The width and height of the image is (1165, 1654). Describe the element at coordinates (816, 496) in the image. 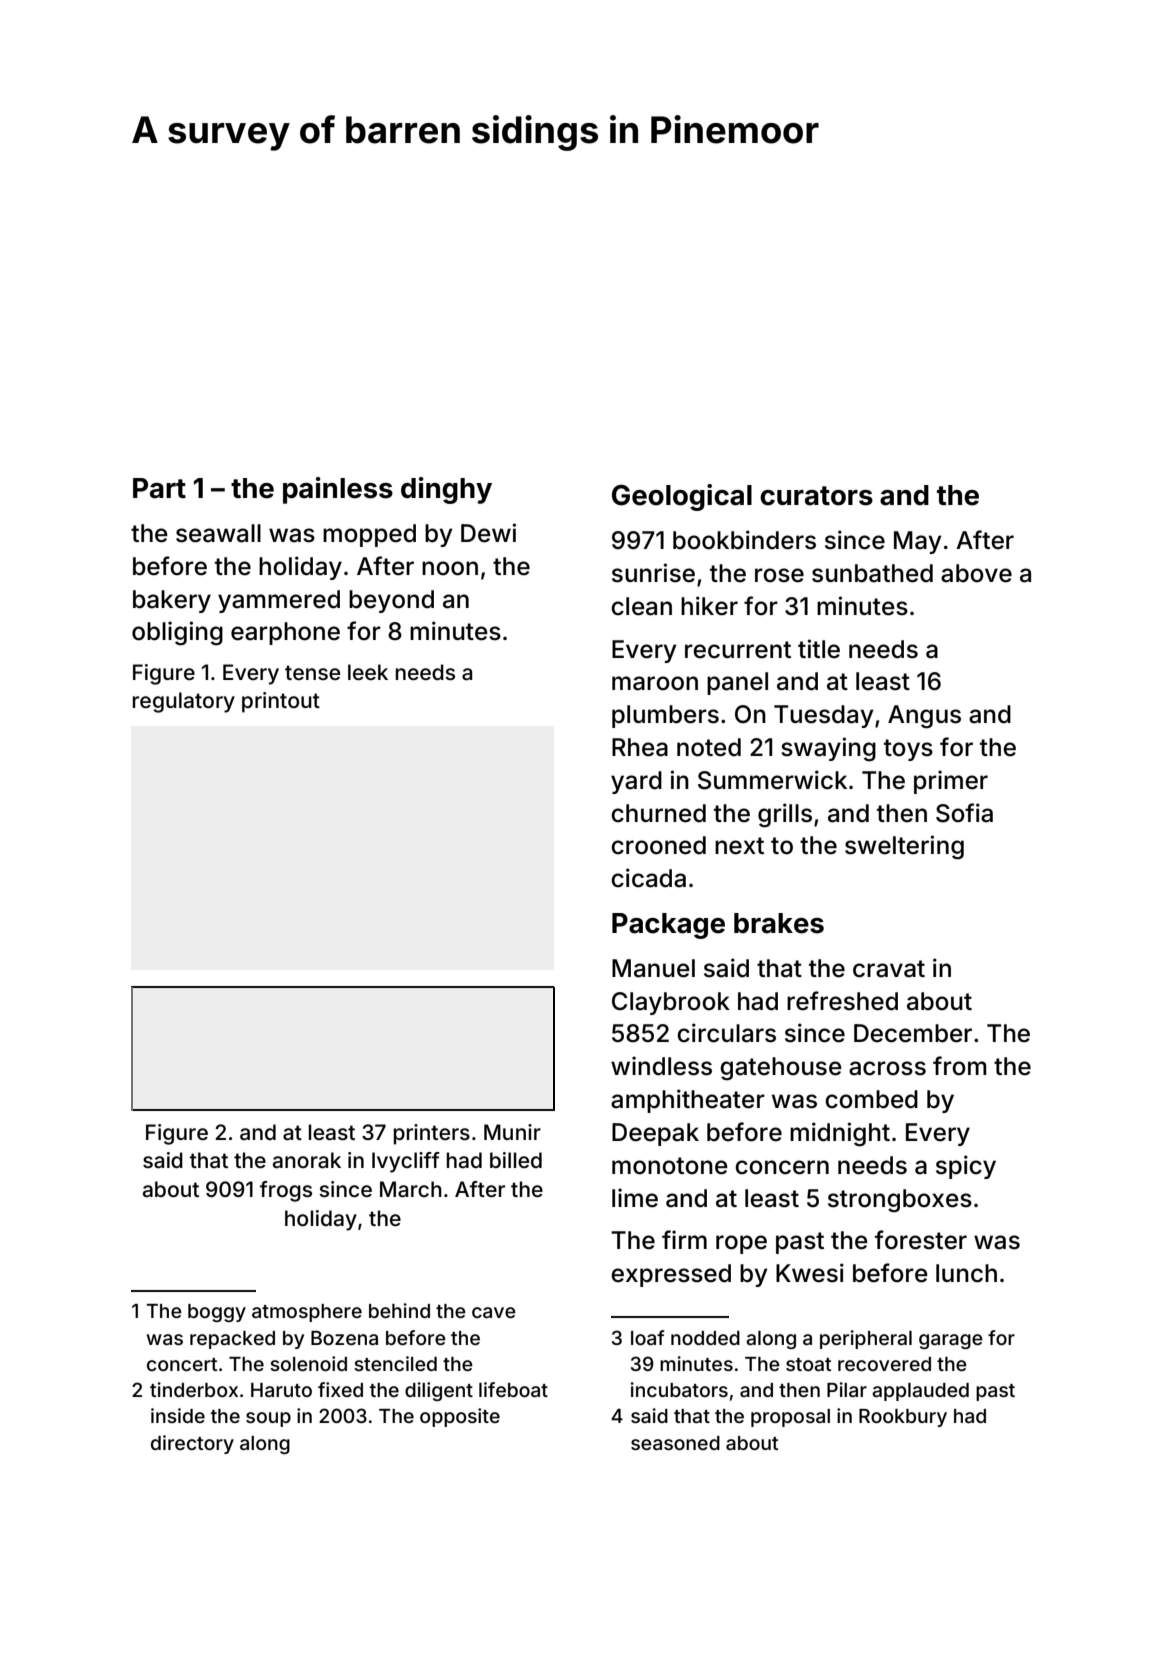

I see `curators` at that location.
